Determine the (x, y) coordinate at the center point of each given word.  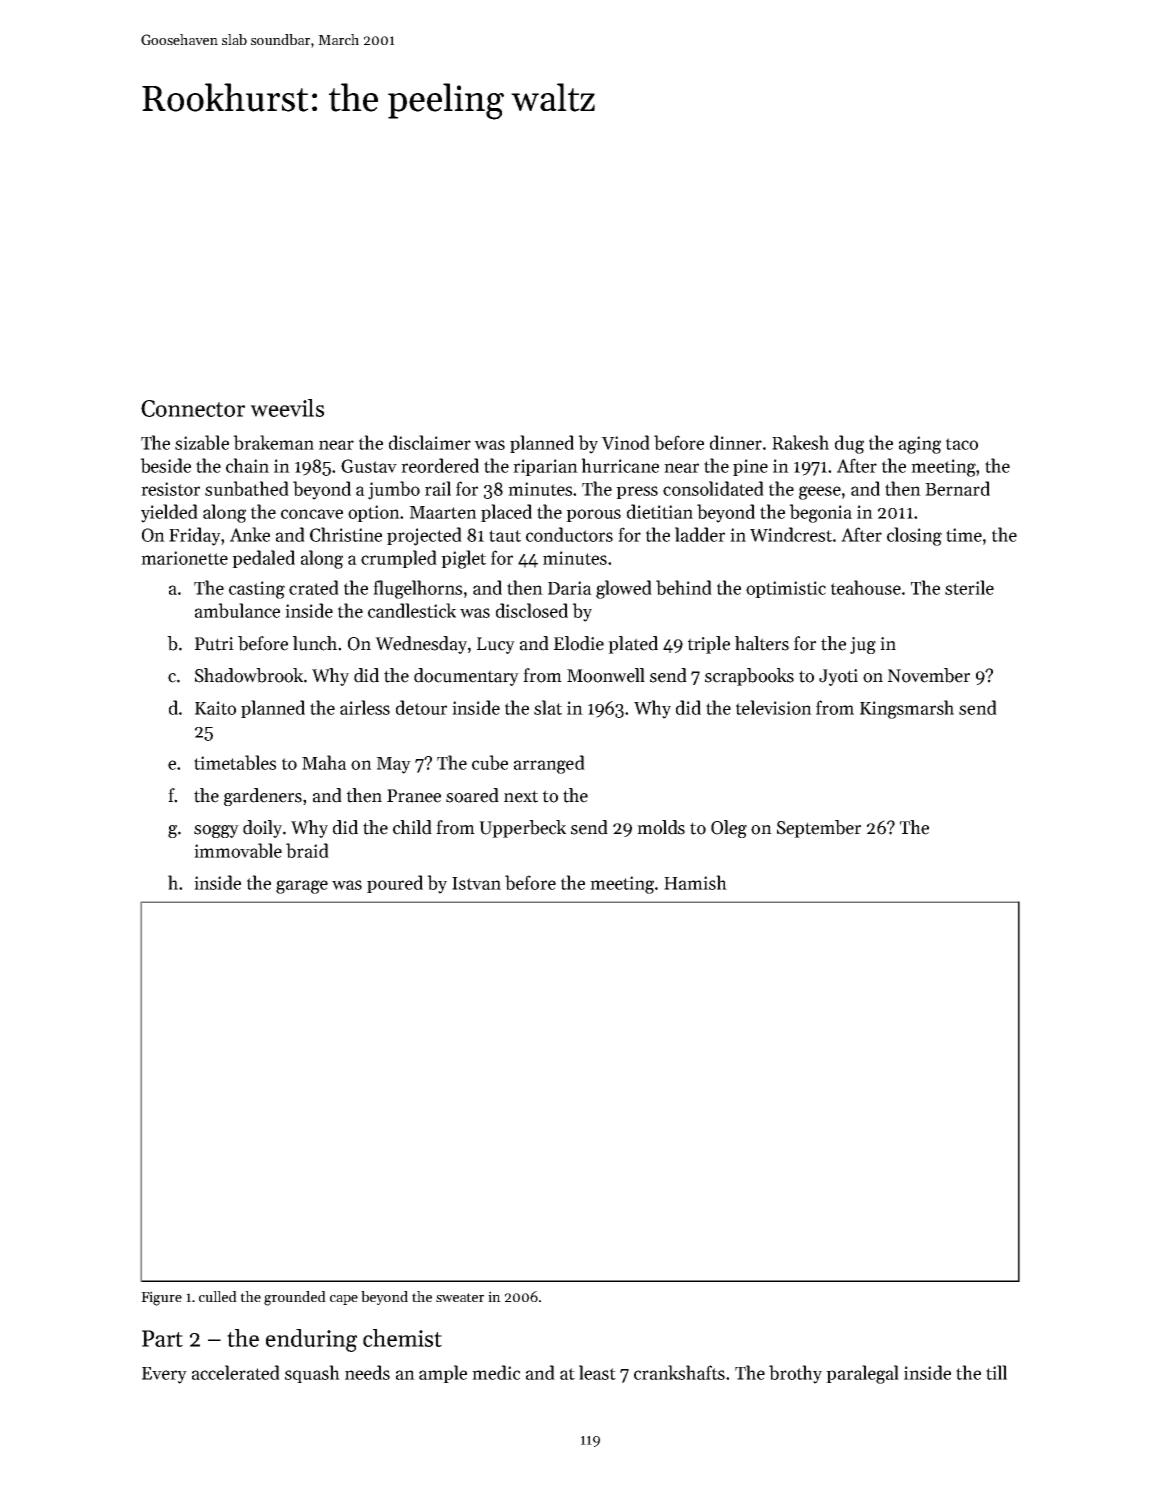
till (996, 1372)
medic (496, 1372)
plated (633, 645)
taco (962, 444)
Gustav (369, 466)
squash (312, 1374)
